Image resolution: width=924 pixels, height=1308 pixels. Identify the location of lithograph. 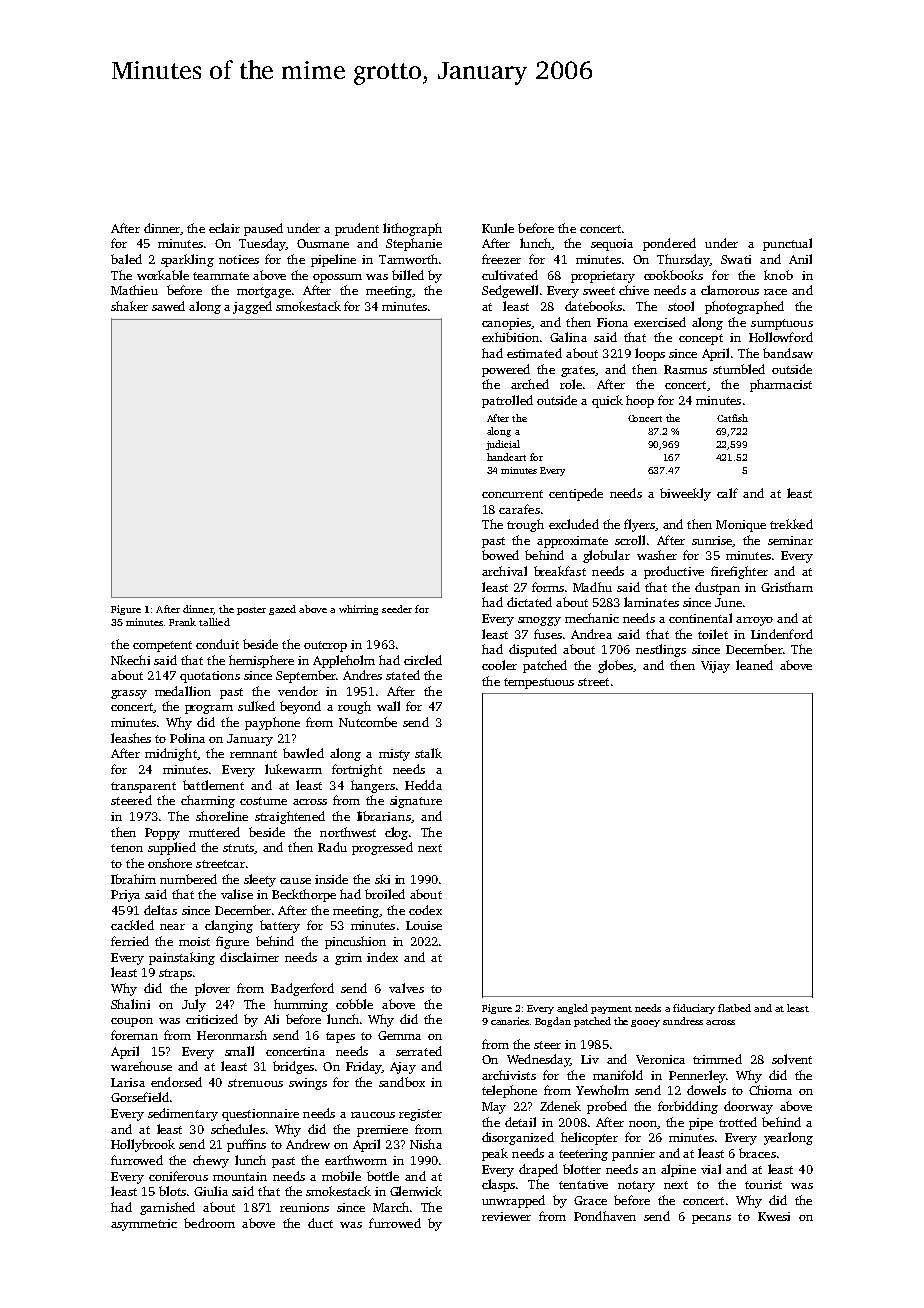
(412, 229).
